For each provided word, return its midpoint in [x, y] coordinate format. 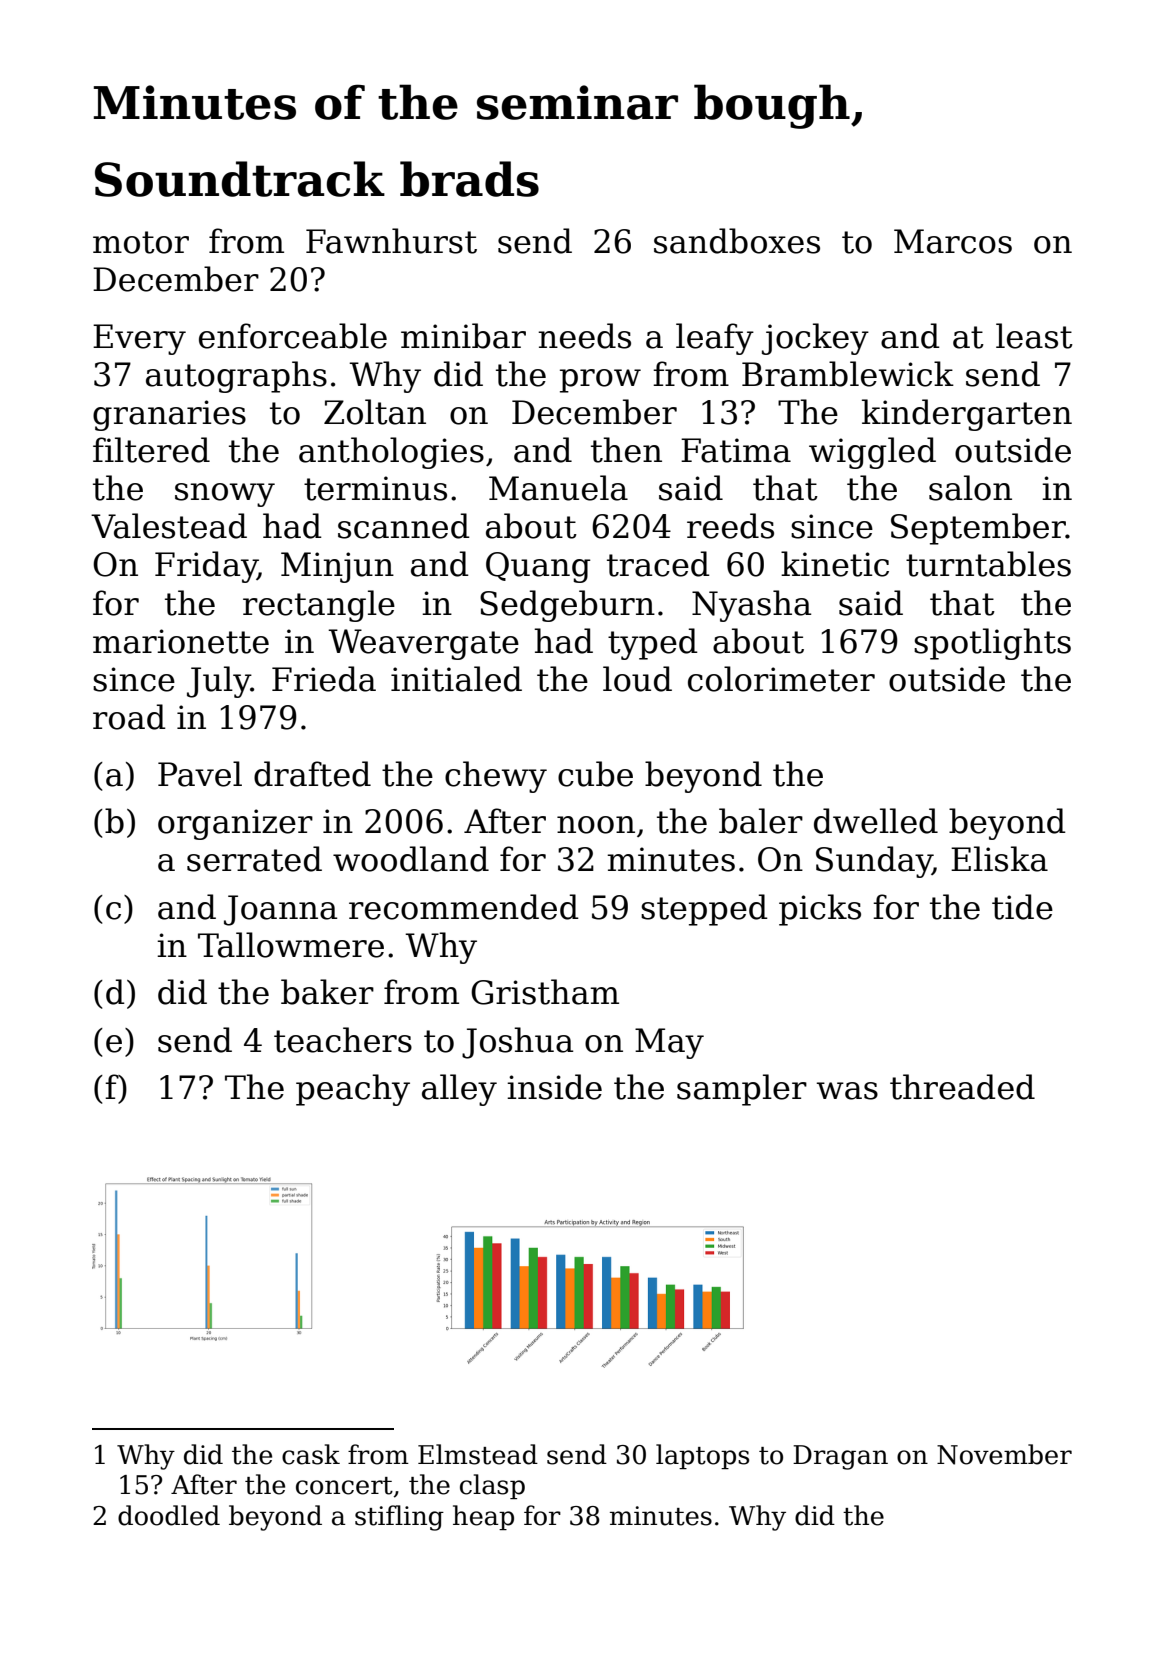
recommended [464, 907]
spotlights [992, 644]
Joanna [280, 910]
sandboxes [737, 241]
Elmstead [478, 1454]
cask [311, 1454]
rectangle [319, 606]
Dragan [840, 1457]
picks [820, 910]
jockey [815, 339]
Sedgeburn [567, 606]
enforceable [293, 336]
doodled [169, 1515]
